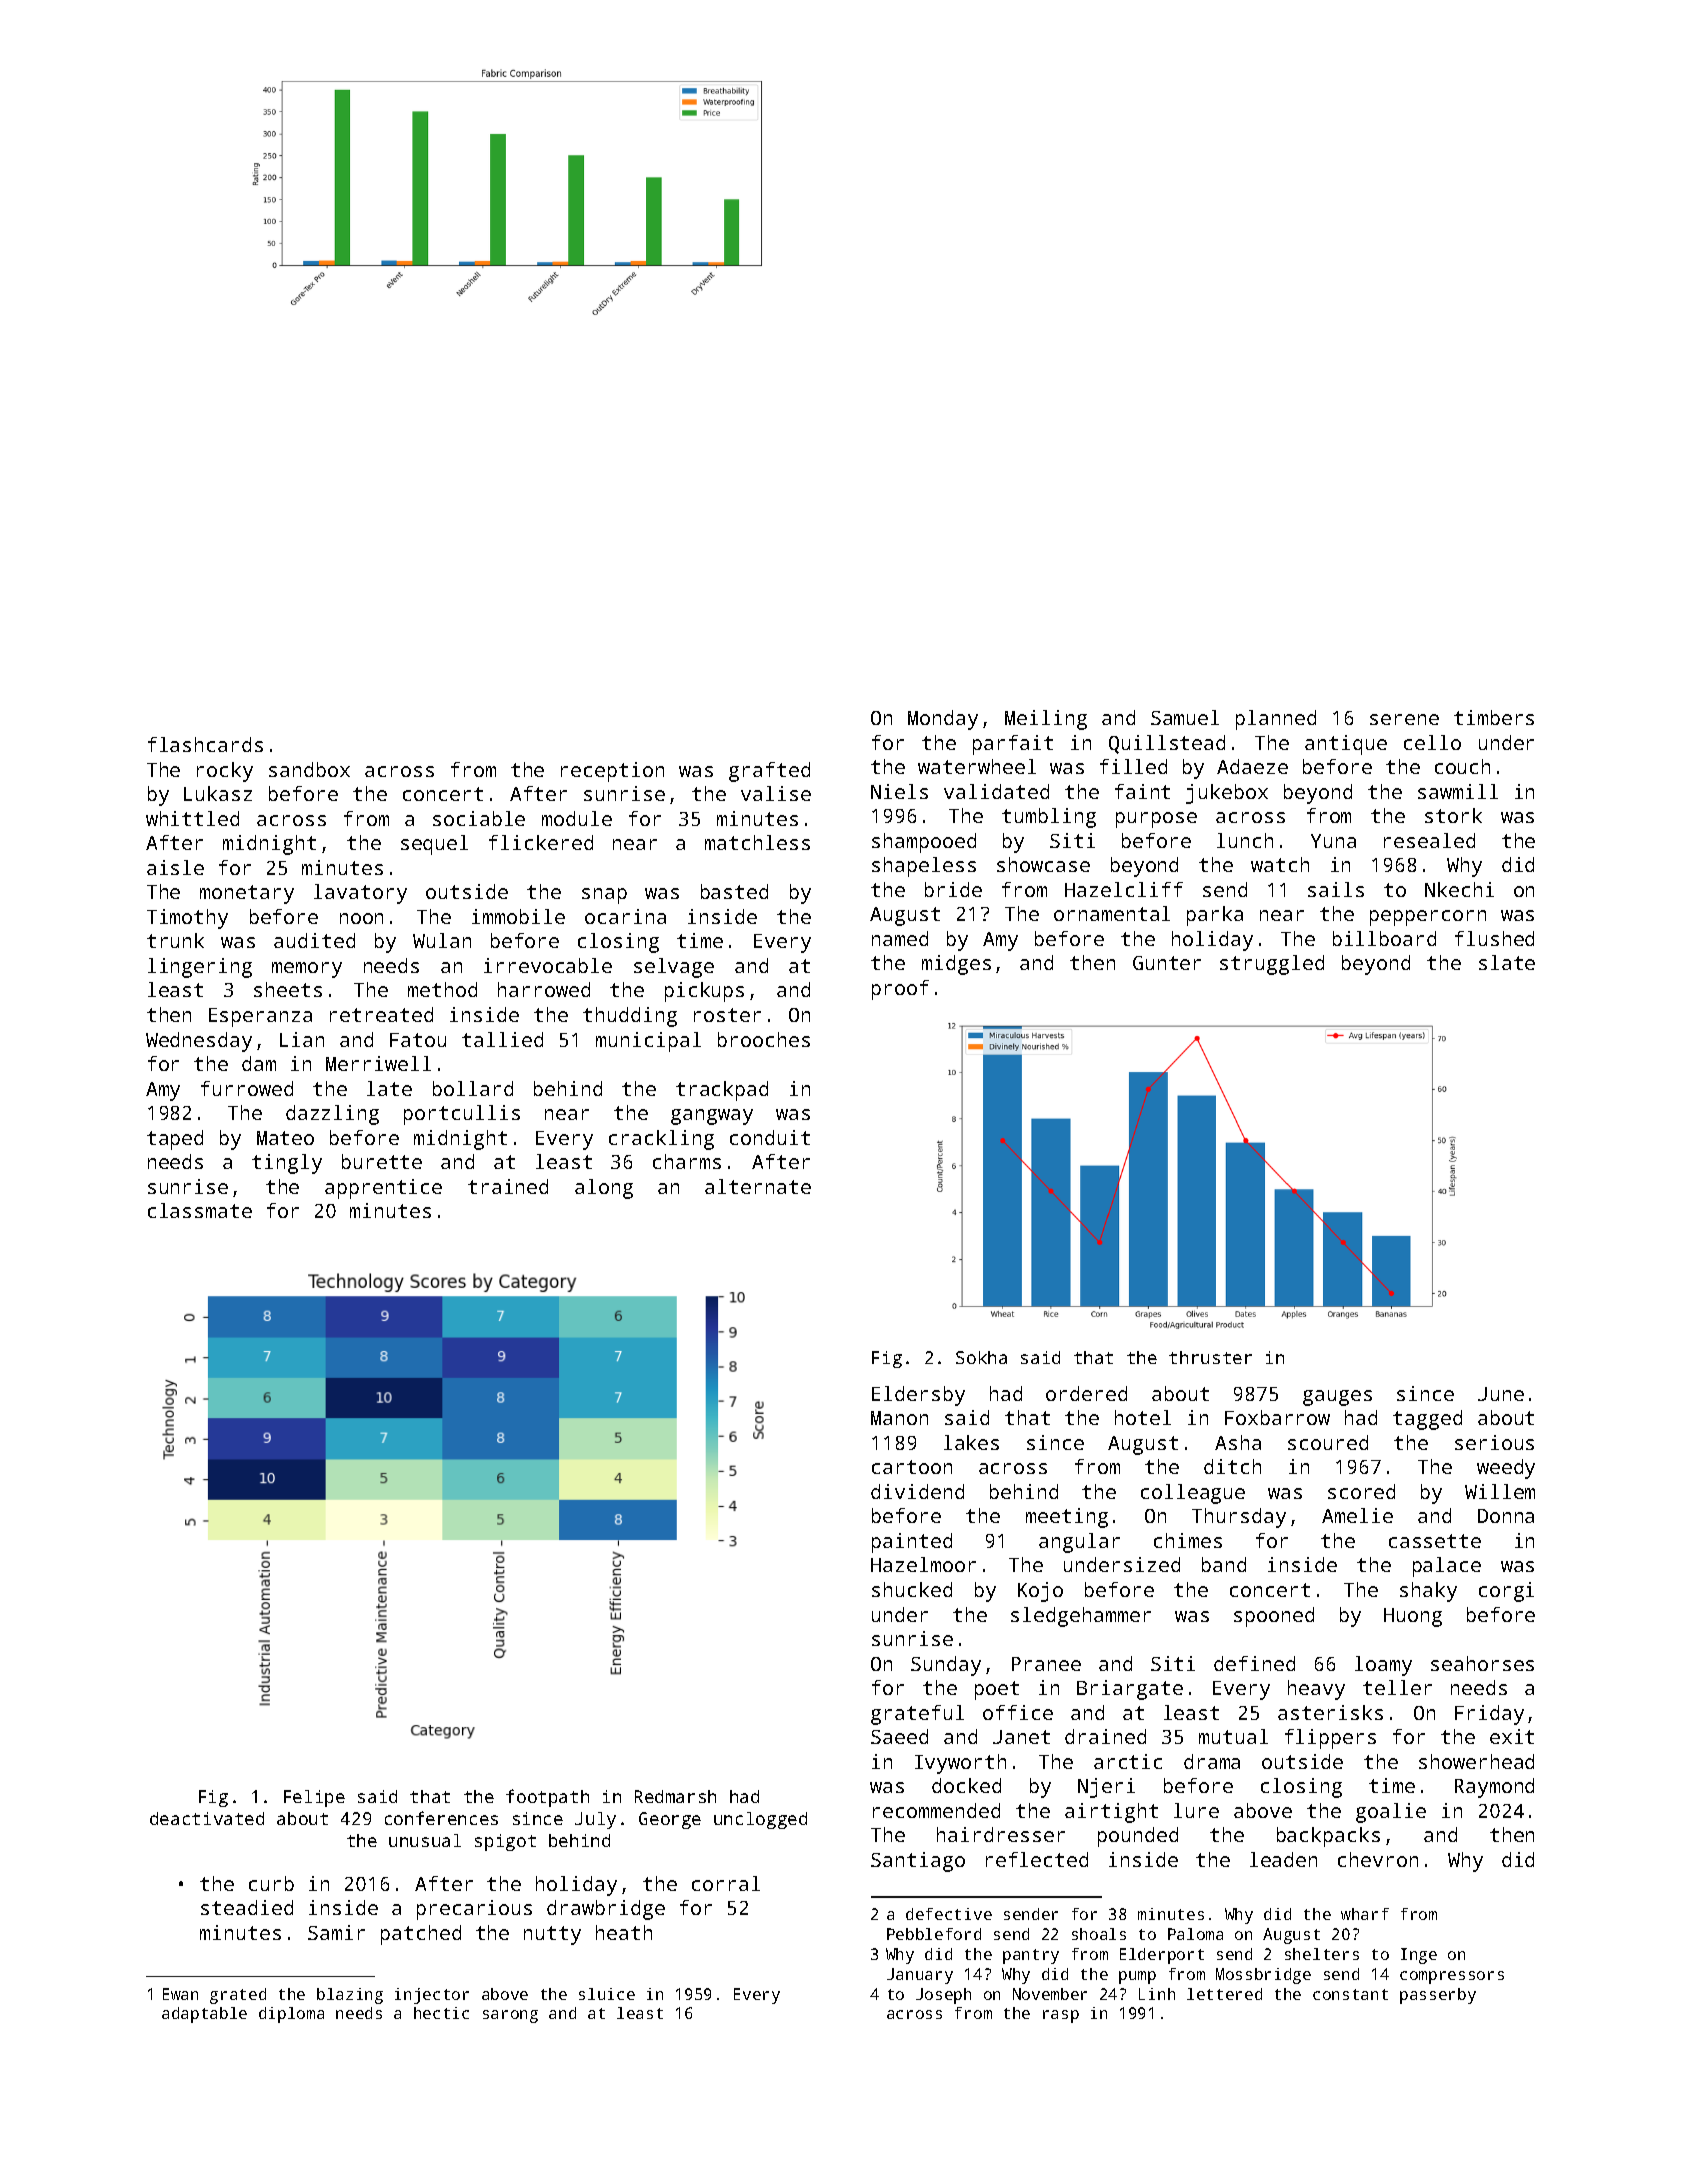  What do you see at coordinates (1328, 1442) in the image?
I see `scoured` at bounding box center [1328, 1442].
